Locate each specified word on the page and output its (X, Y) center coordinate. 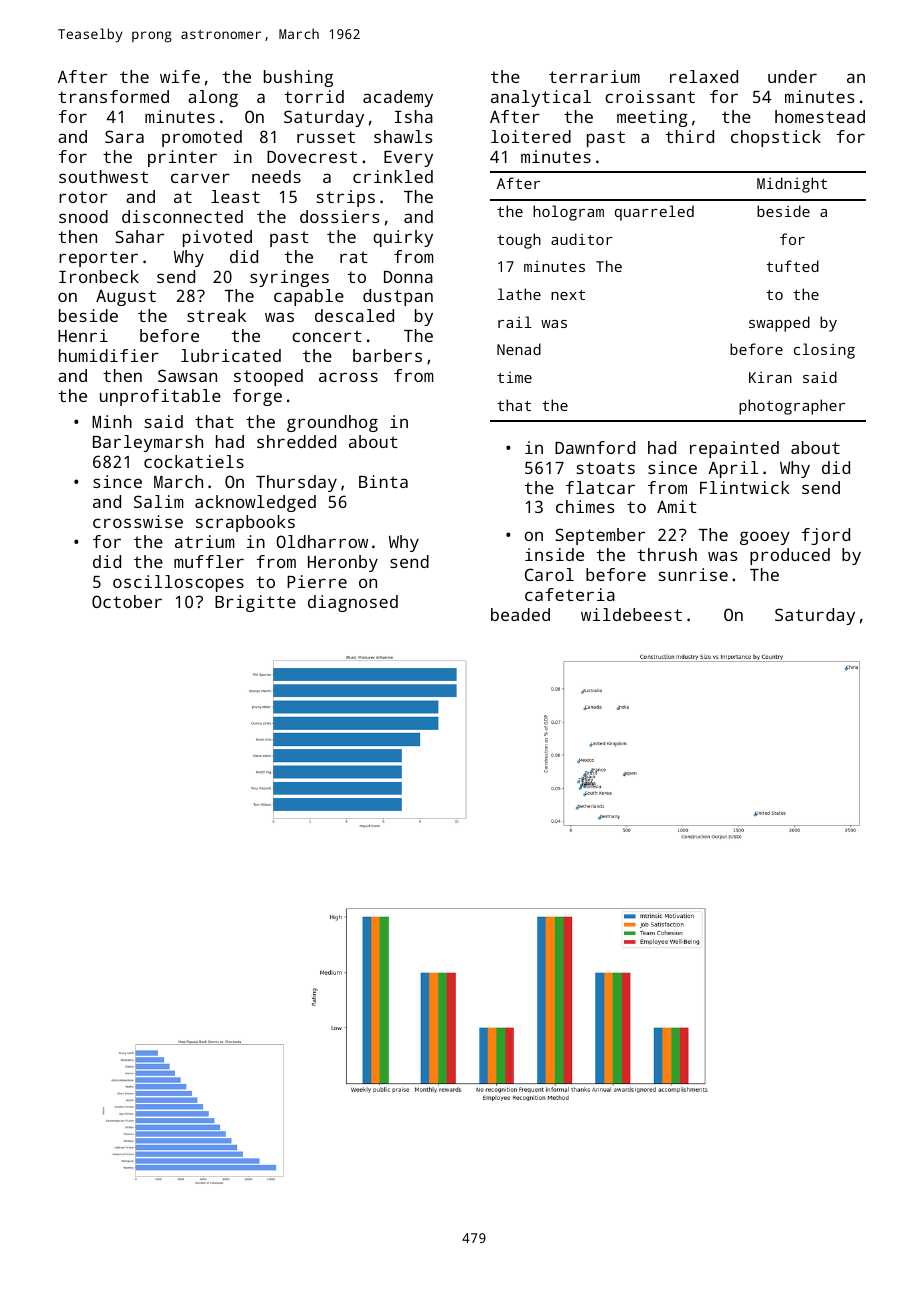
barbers (387, 355)
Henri (83, 335)
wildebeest (631, 614)
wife (180, 76)
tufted (792, 266)
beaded (520, 614)
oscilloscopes (178, 583)
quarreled (654, 213)
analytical (541, 98)
